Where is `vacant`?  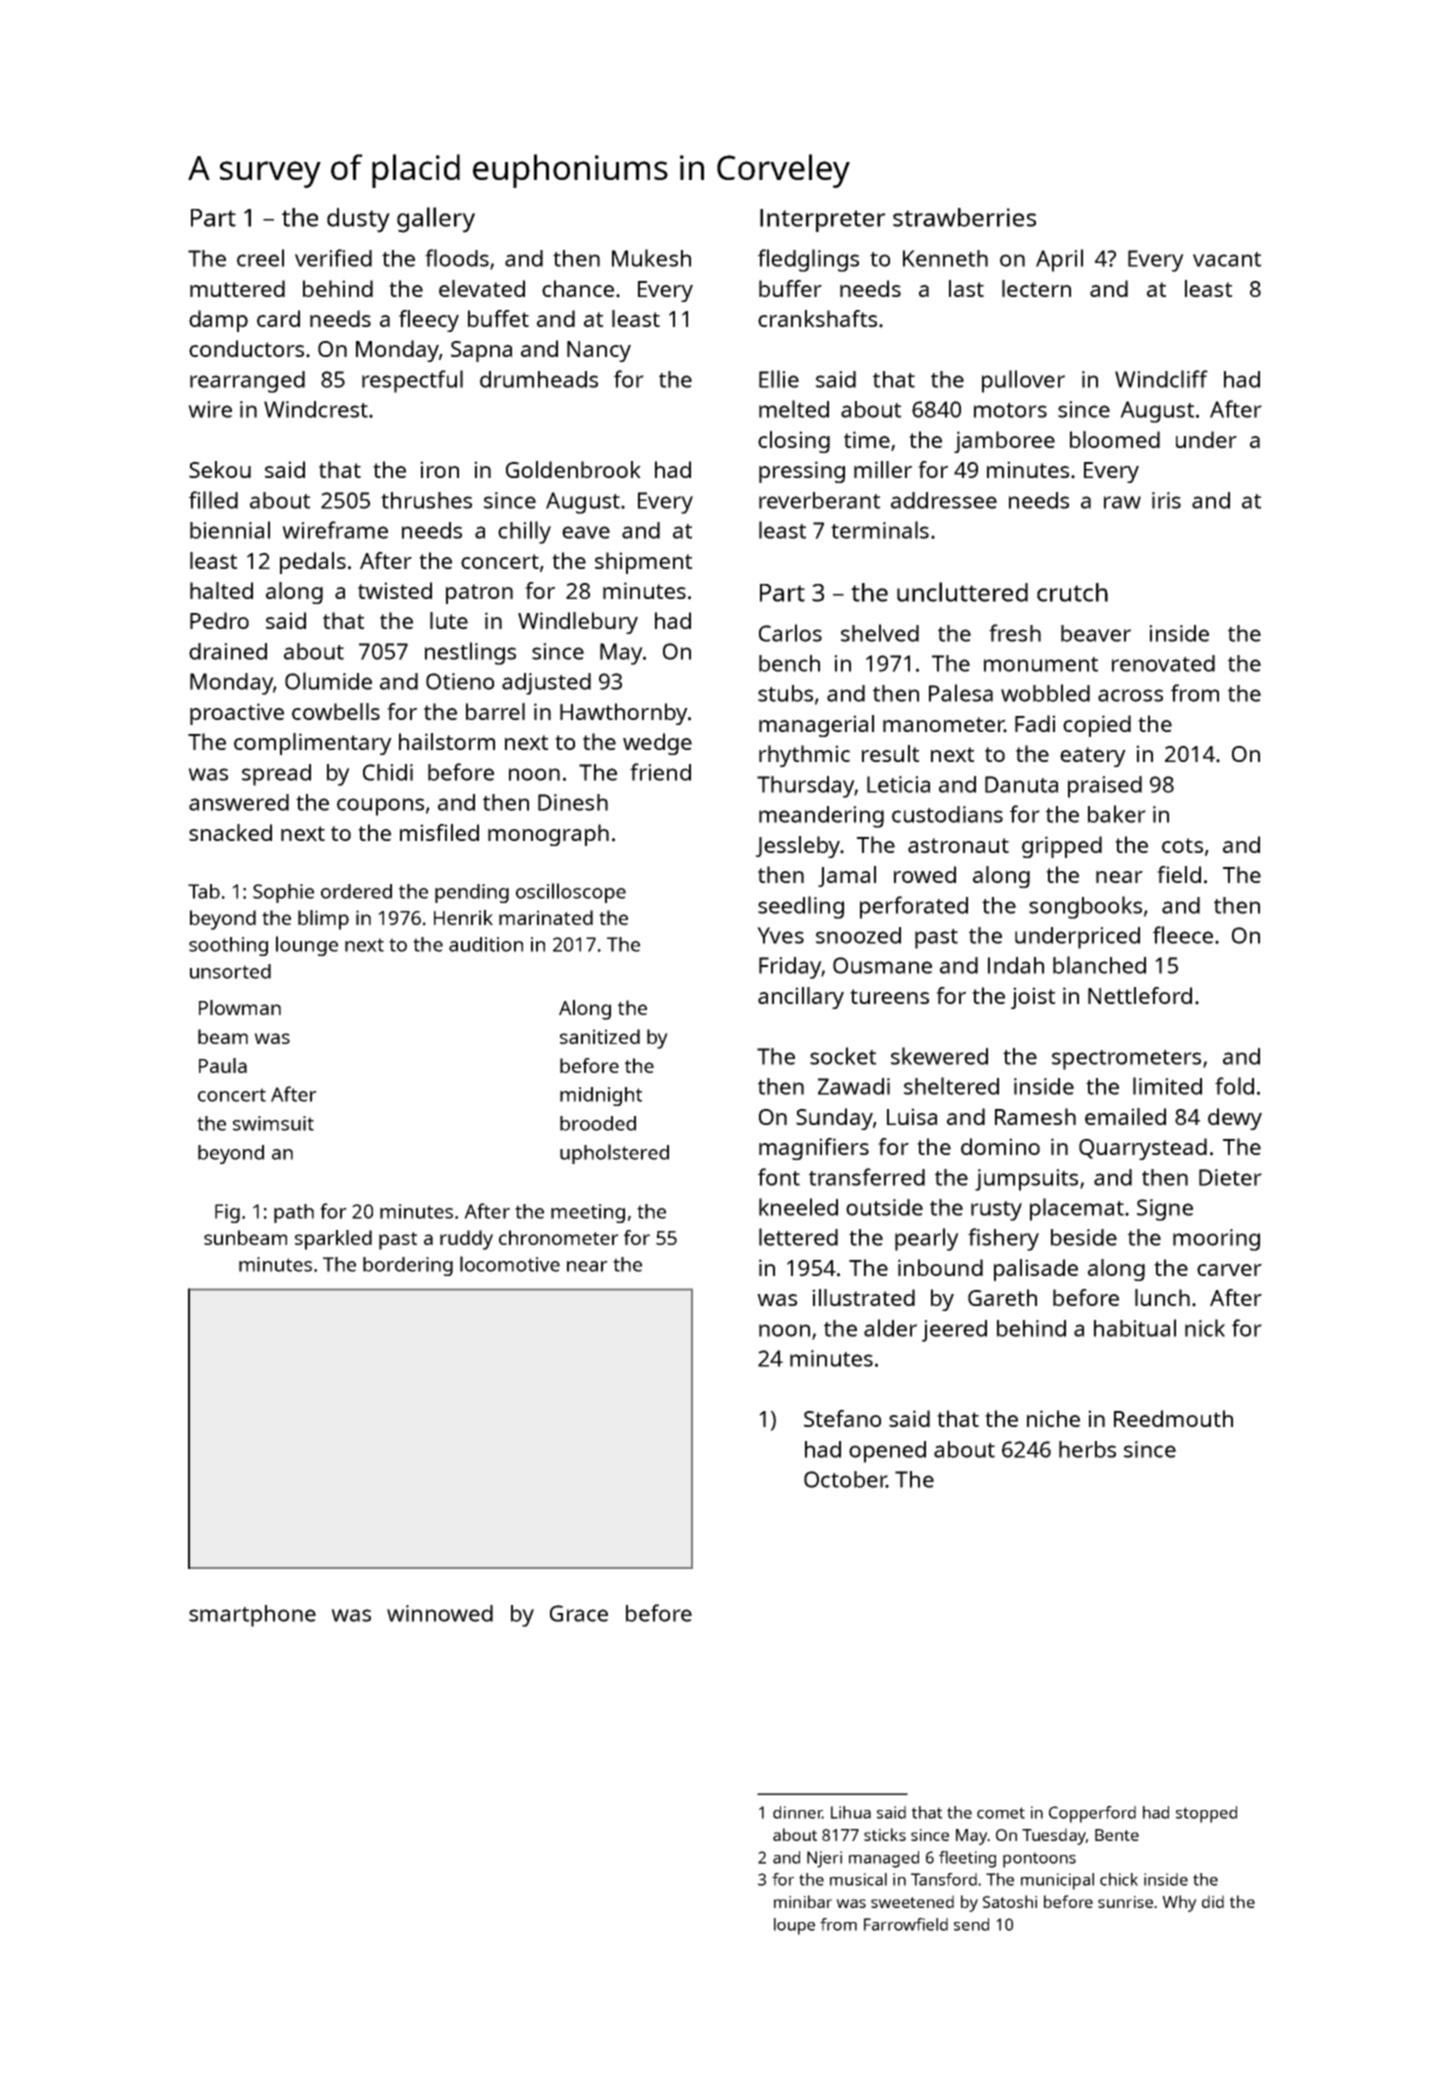
vacant is located at coordinates (1227, 259).
